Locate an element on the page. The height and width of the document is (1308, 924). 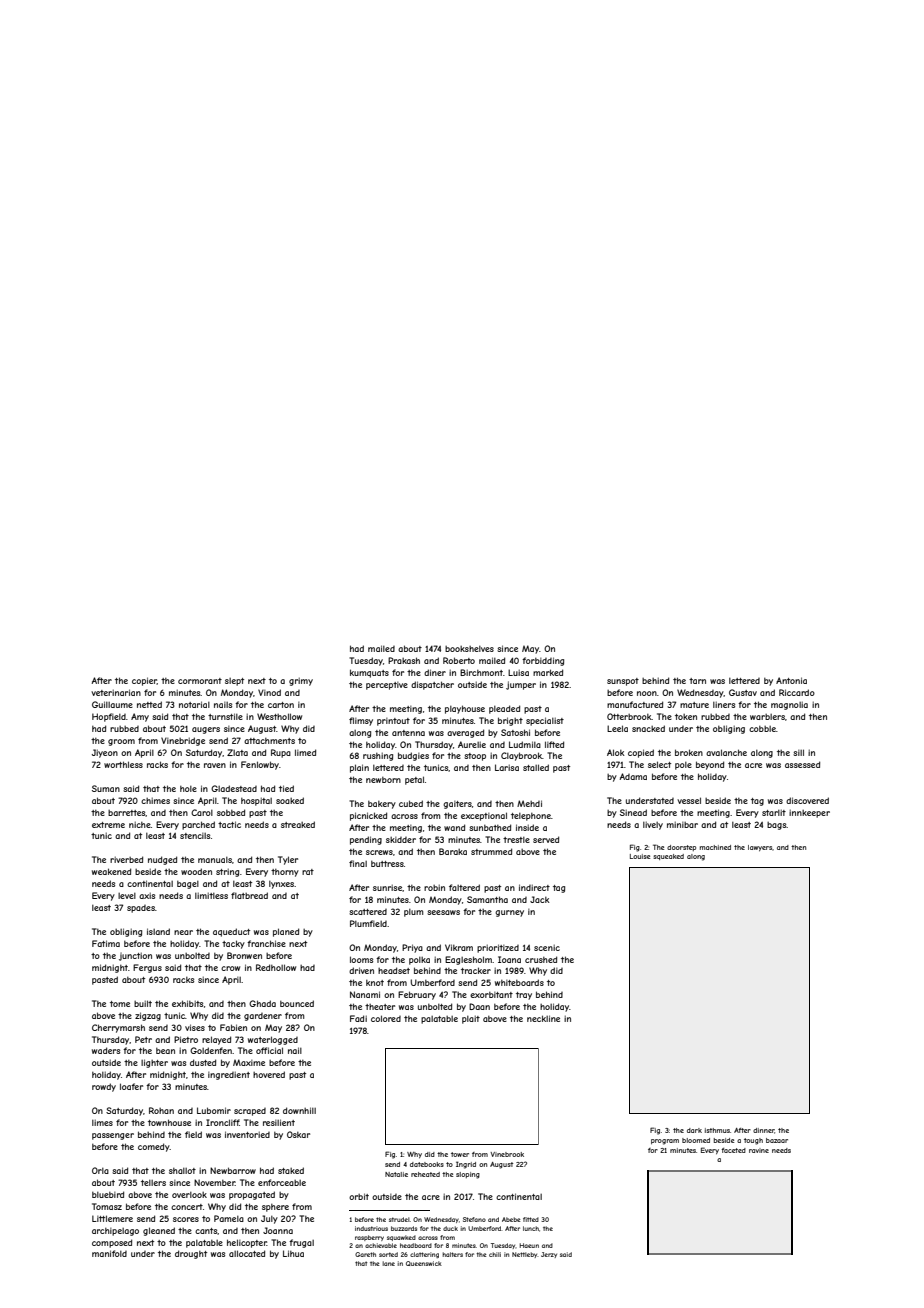
Jack is located at coordinates (540, 899).
